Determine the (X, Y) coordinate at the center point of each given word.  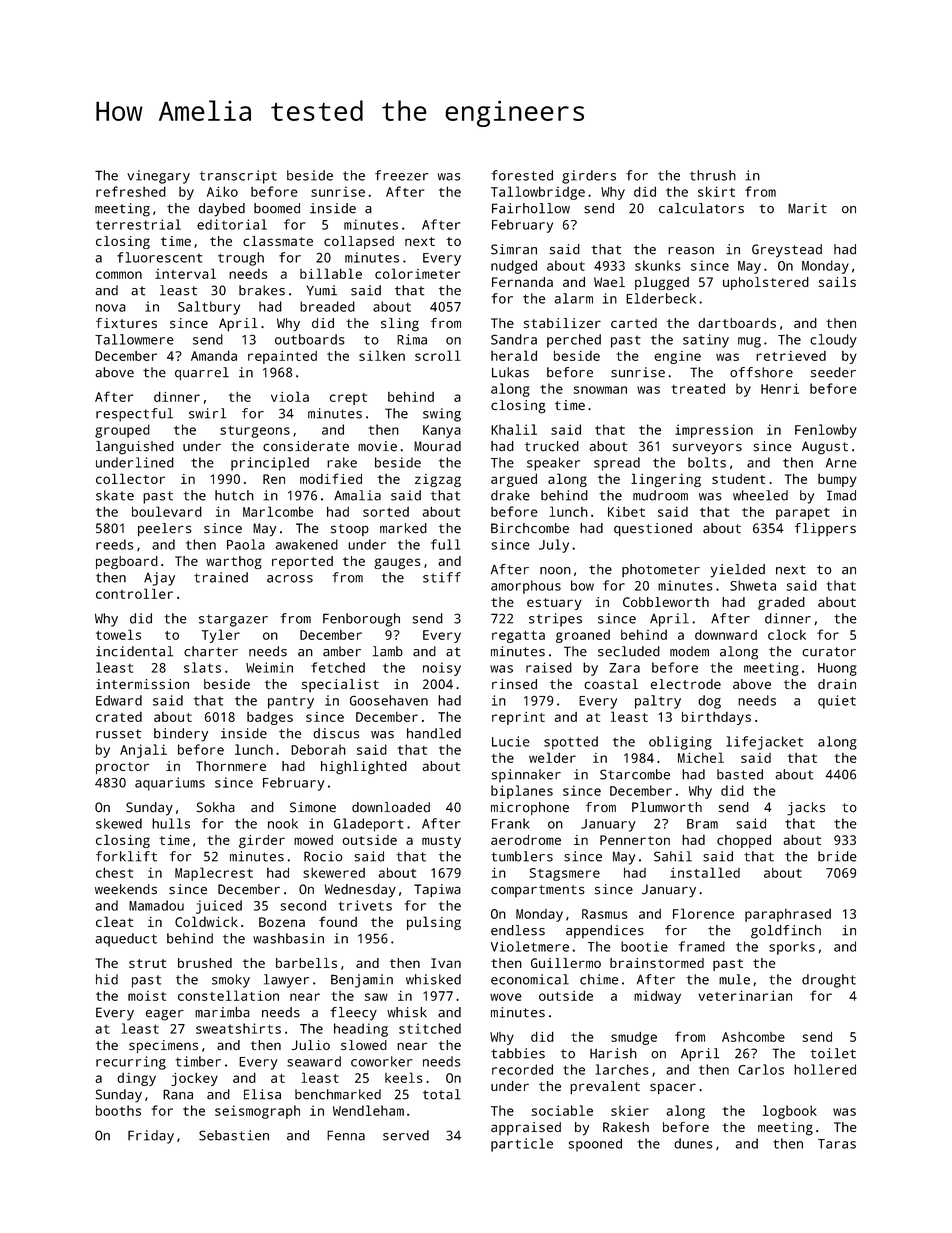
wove (506, 997)
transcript (238, 177)
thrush (713, 175)
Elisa (262, 1094)
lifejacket (764, 743)
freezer (402, 175)
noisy (442, 669)
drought (829, 981)
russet (118, 734)
